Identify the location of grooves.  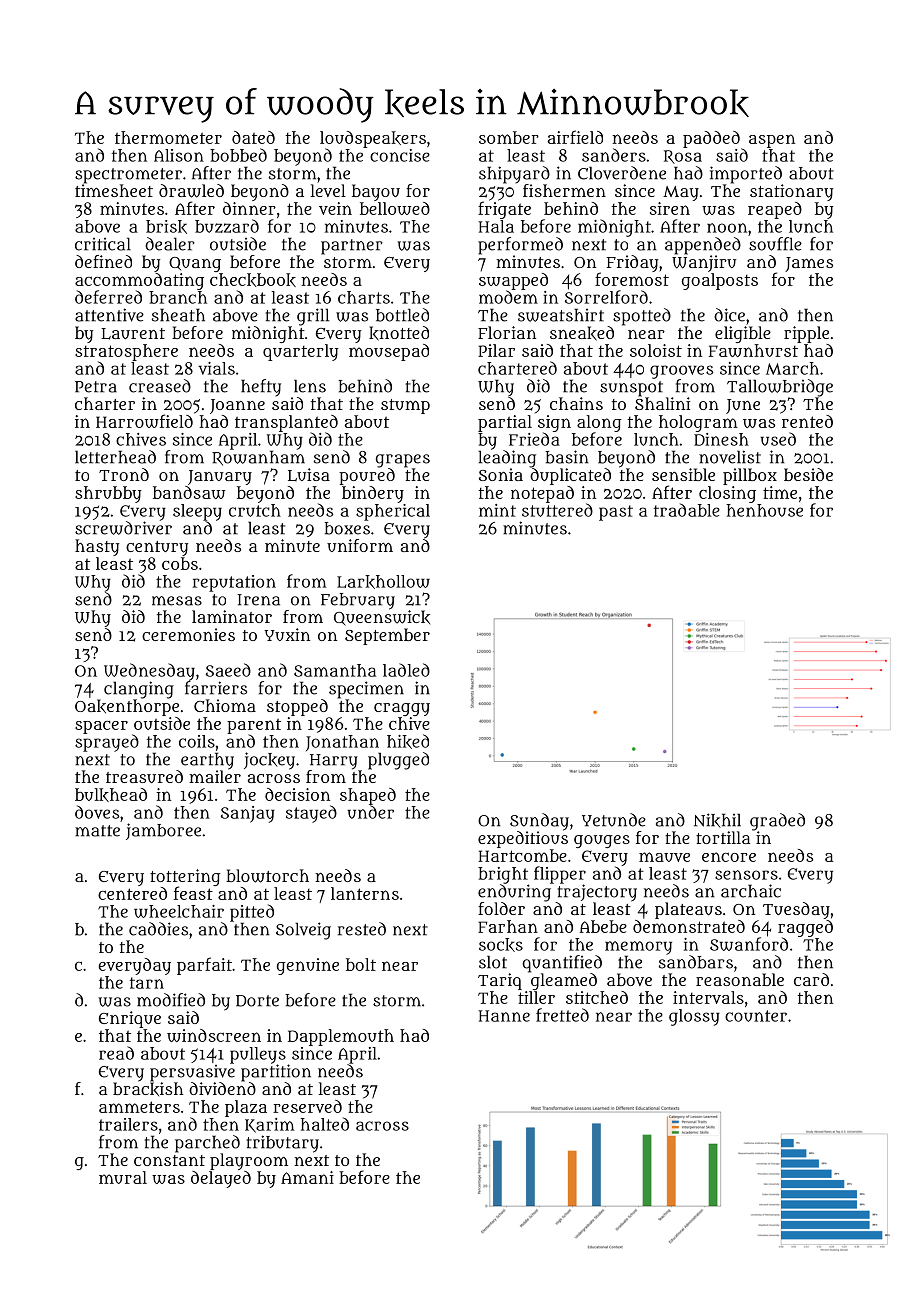
(681, 372).
